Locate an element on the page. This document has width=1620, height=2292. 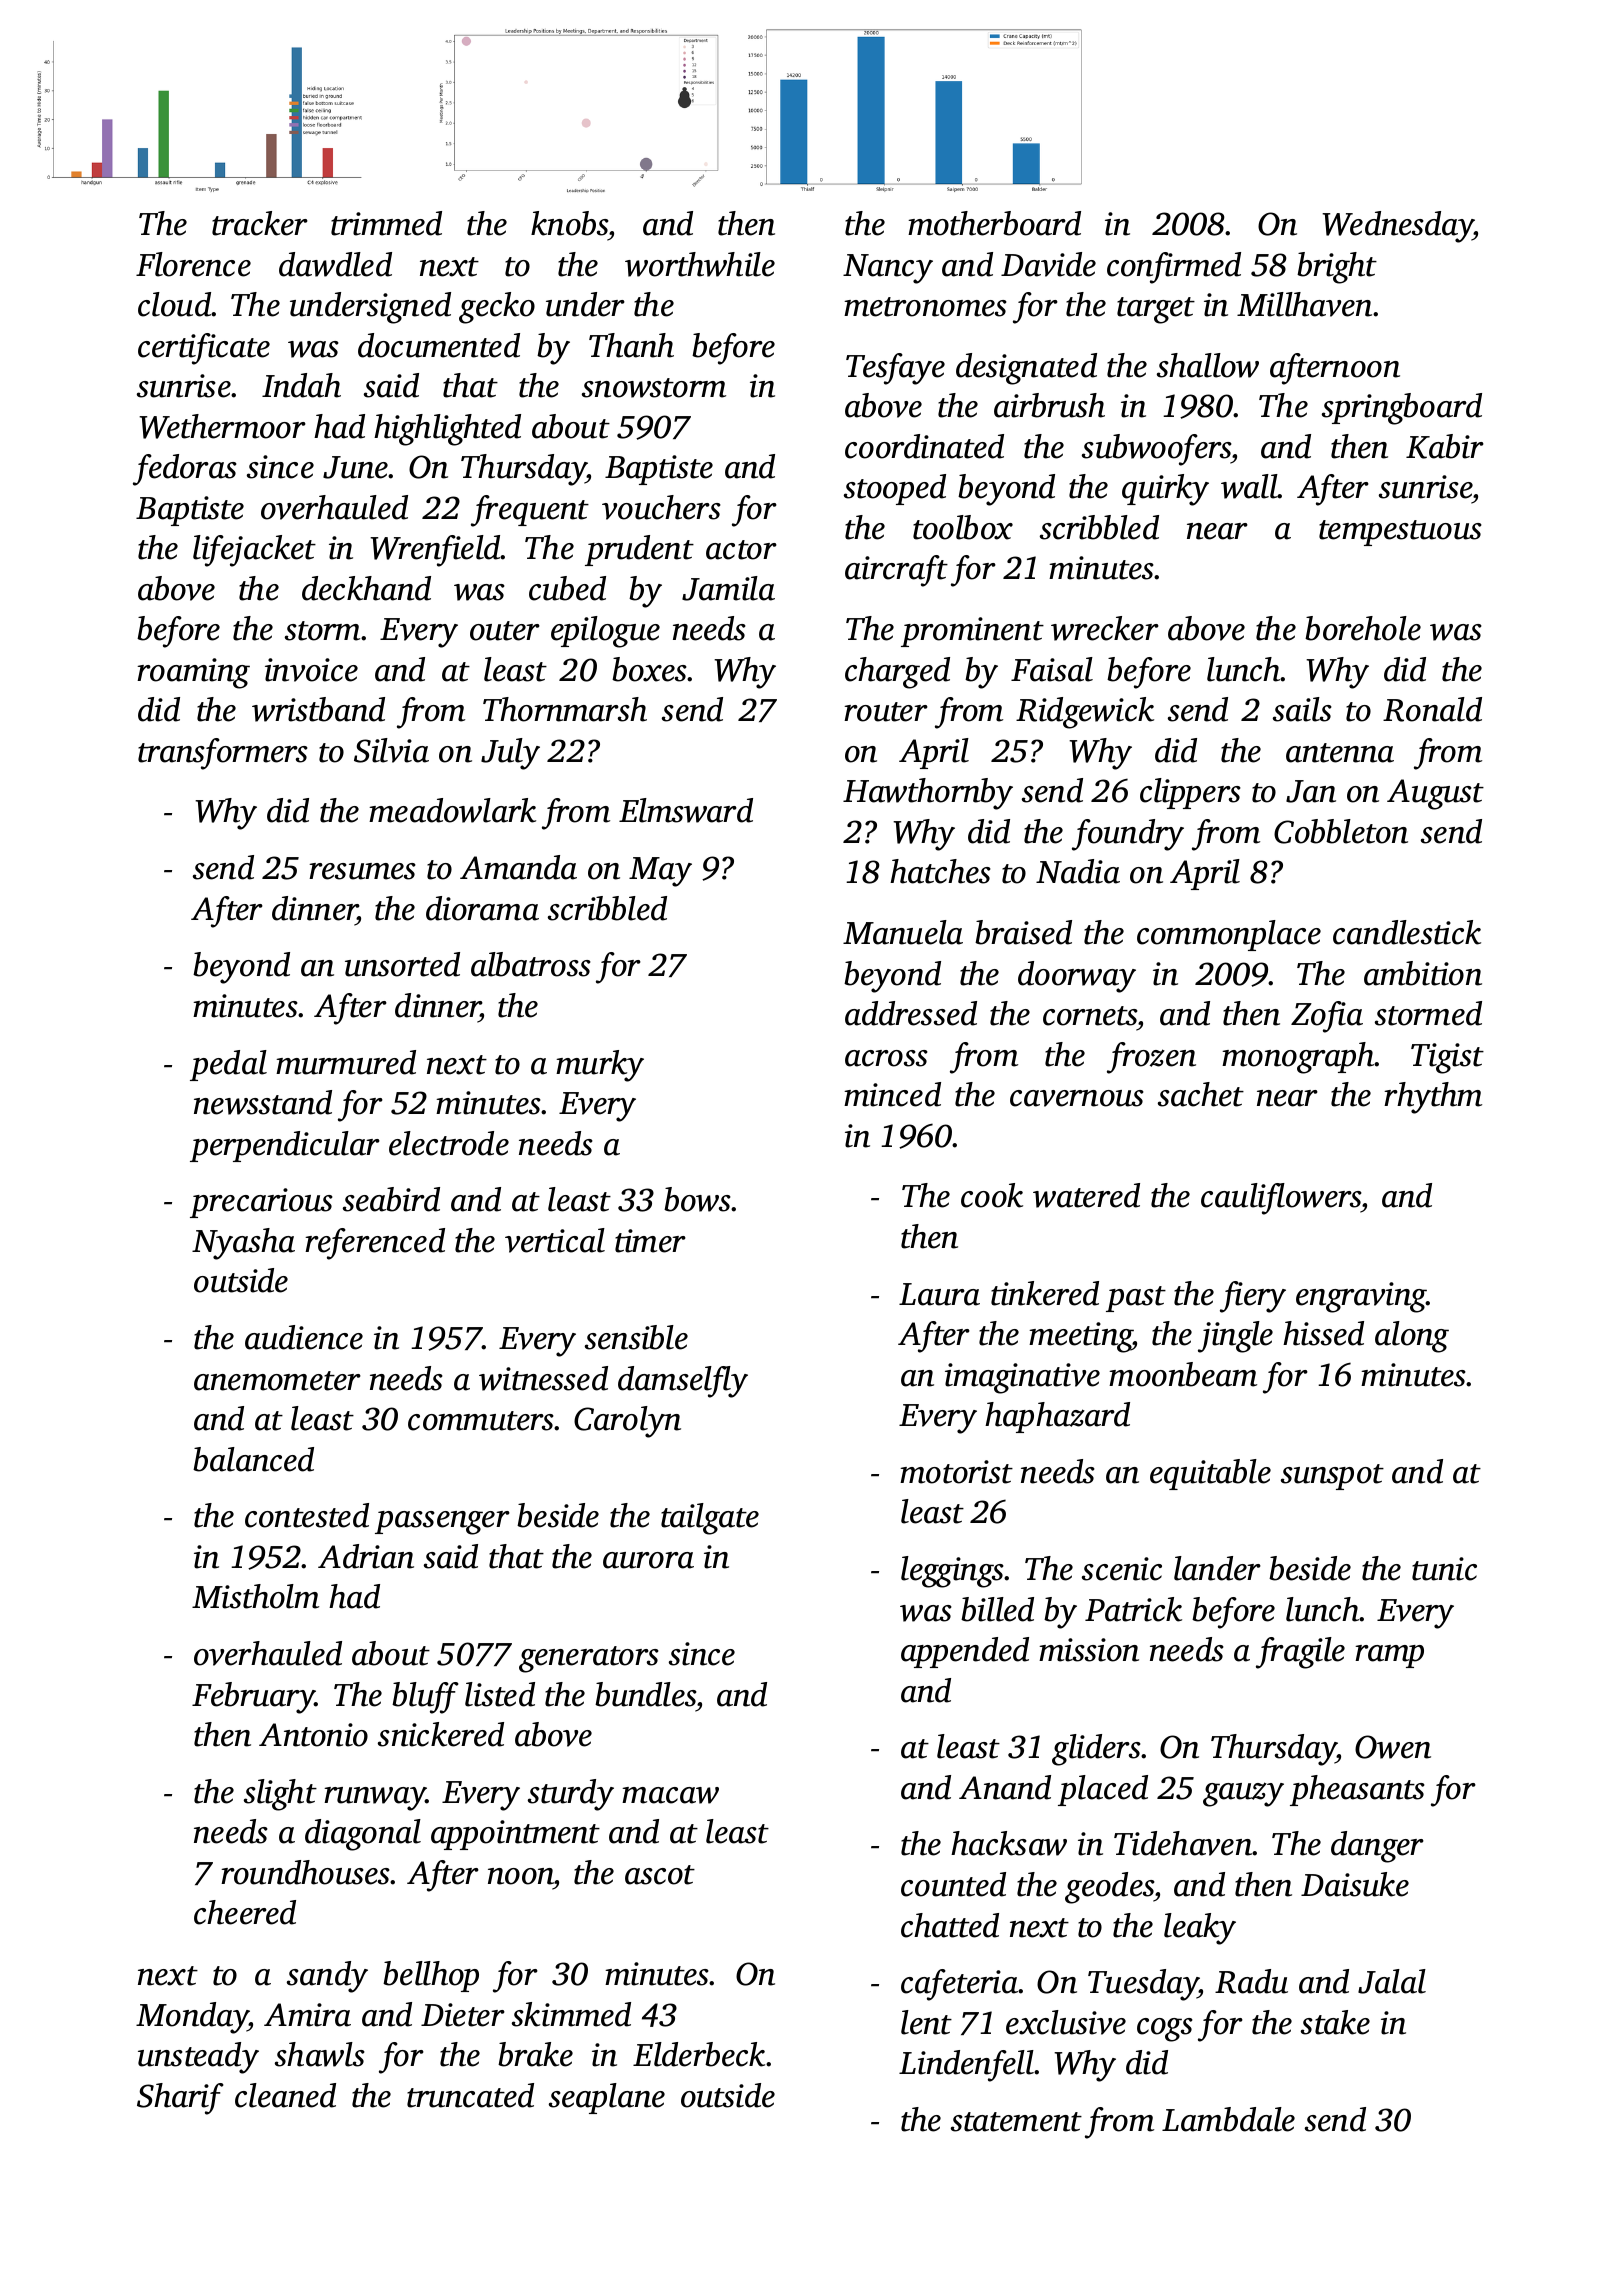
hissed is located at coordinates (1323, 1333).
